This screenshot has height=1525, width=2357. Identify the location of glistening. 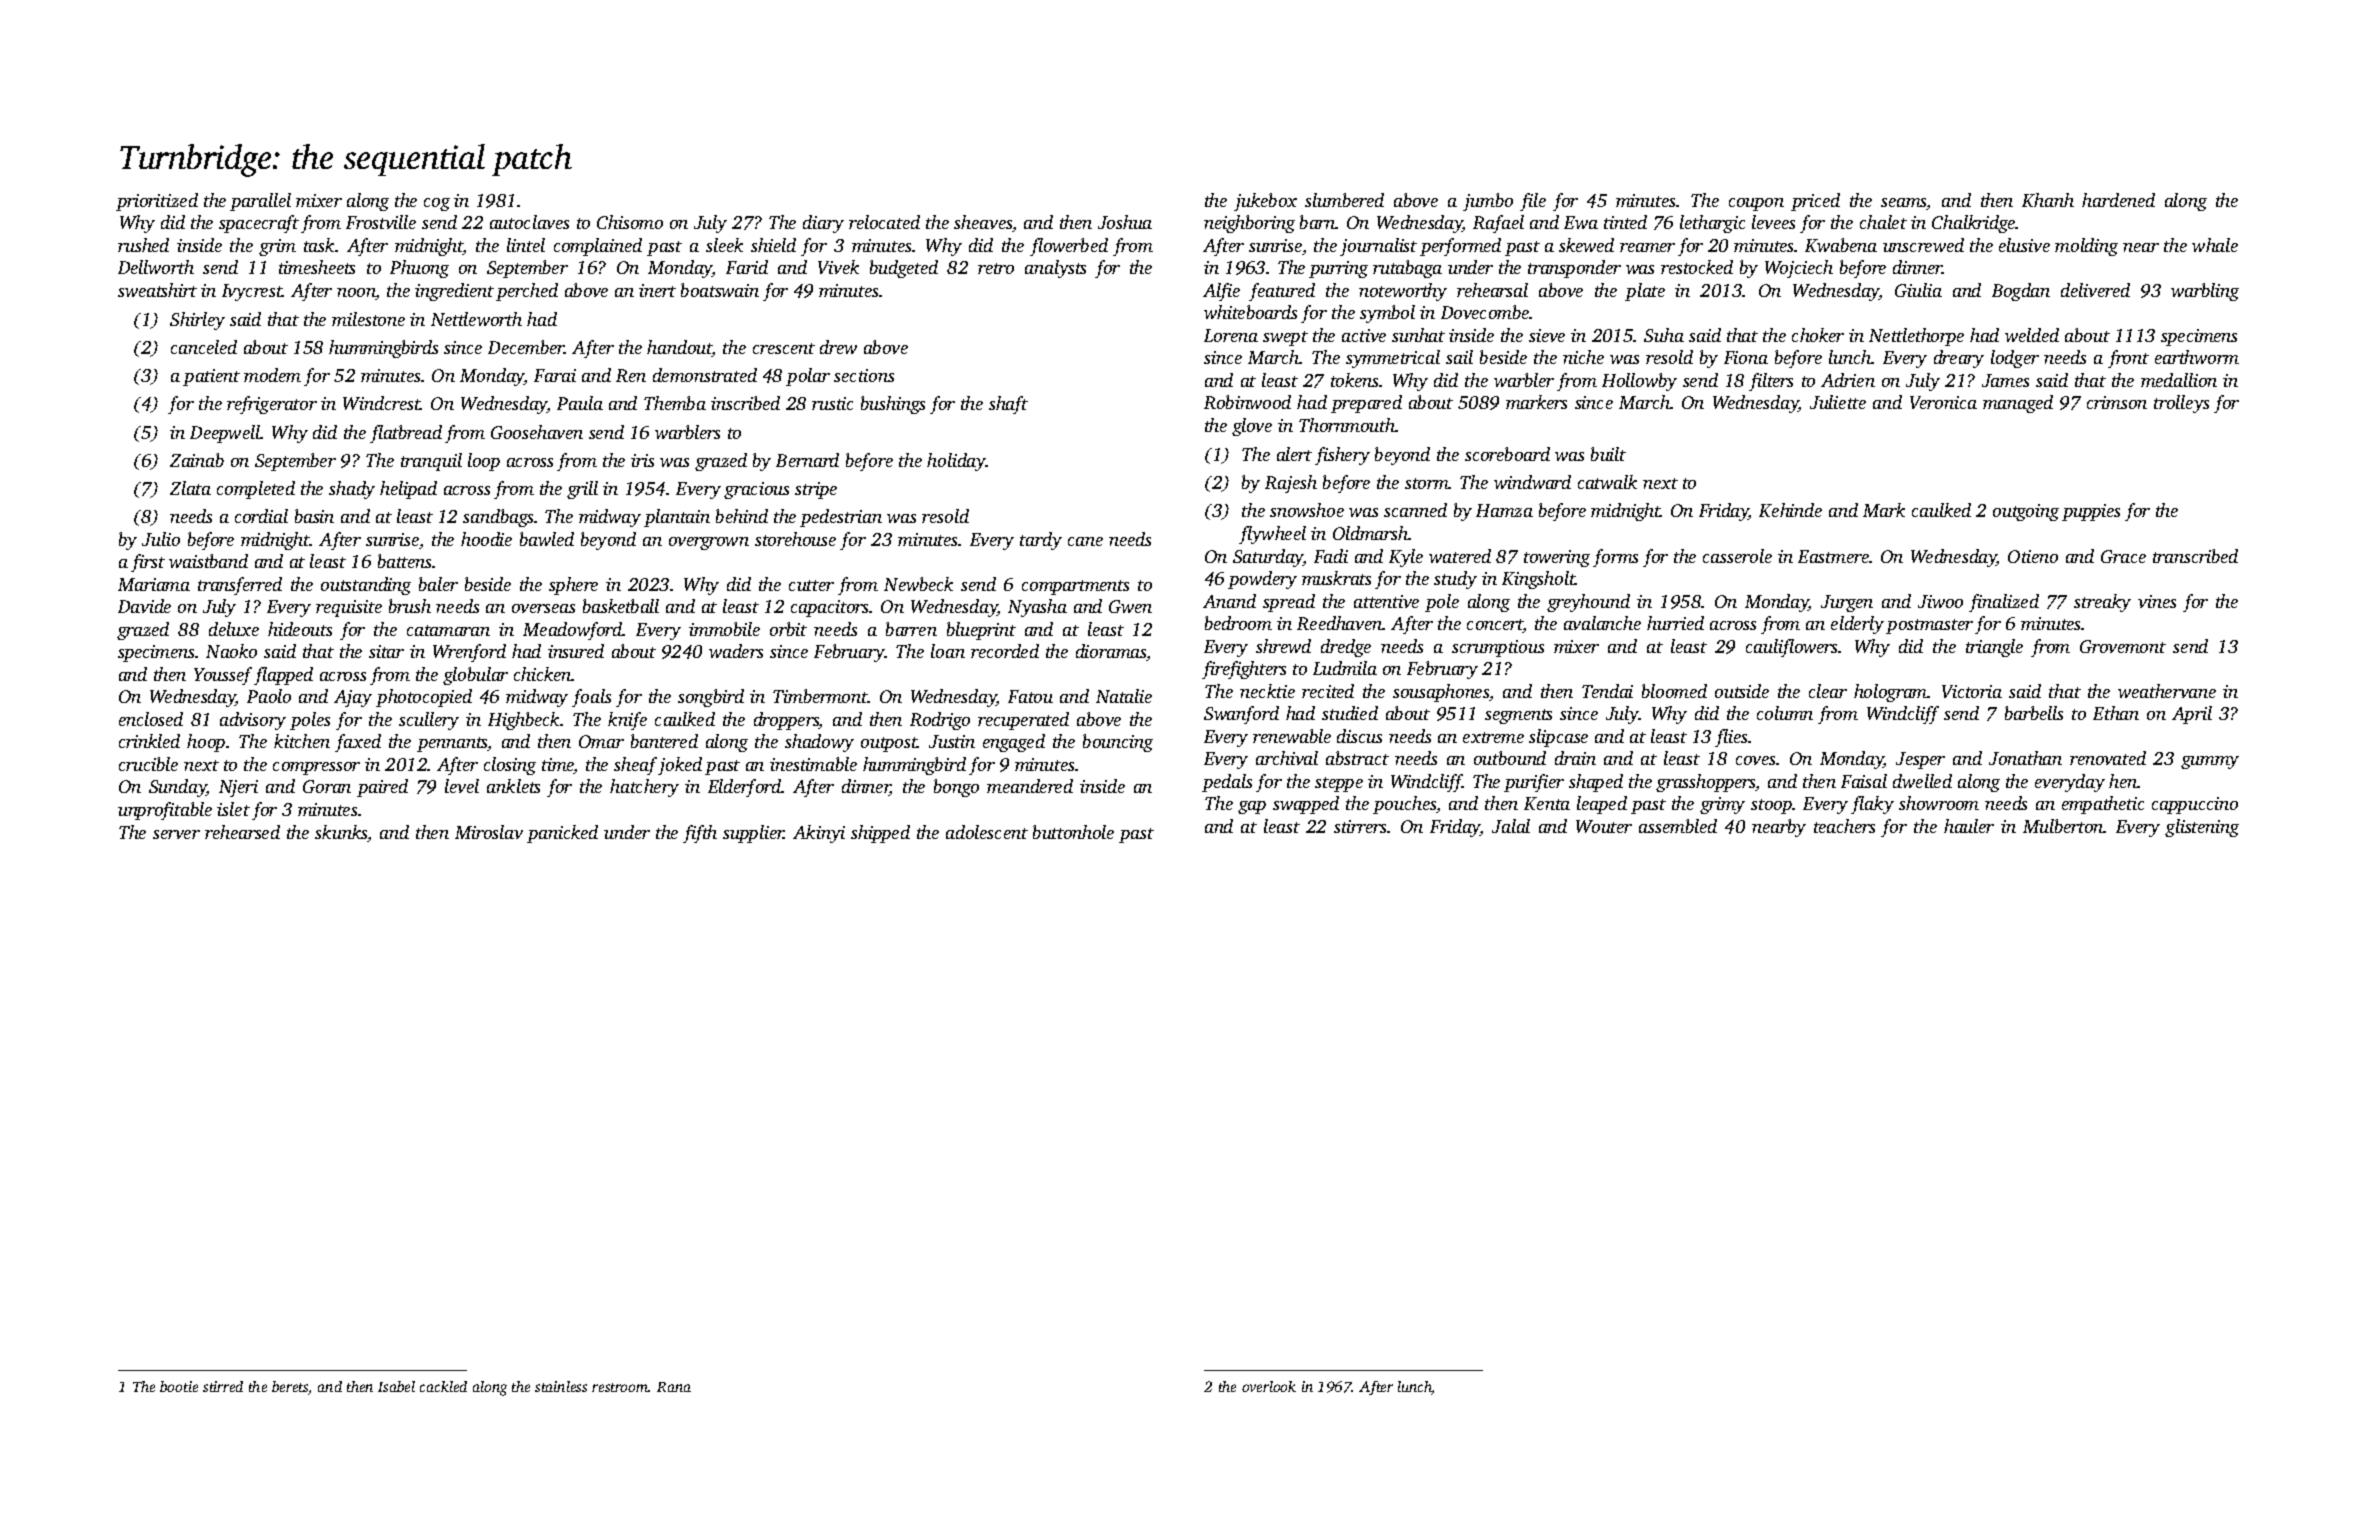
(2202, 828).
